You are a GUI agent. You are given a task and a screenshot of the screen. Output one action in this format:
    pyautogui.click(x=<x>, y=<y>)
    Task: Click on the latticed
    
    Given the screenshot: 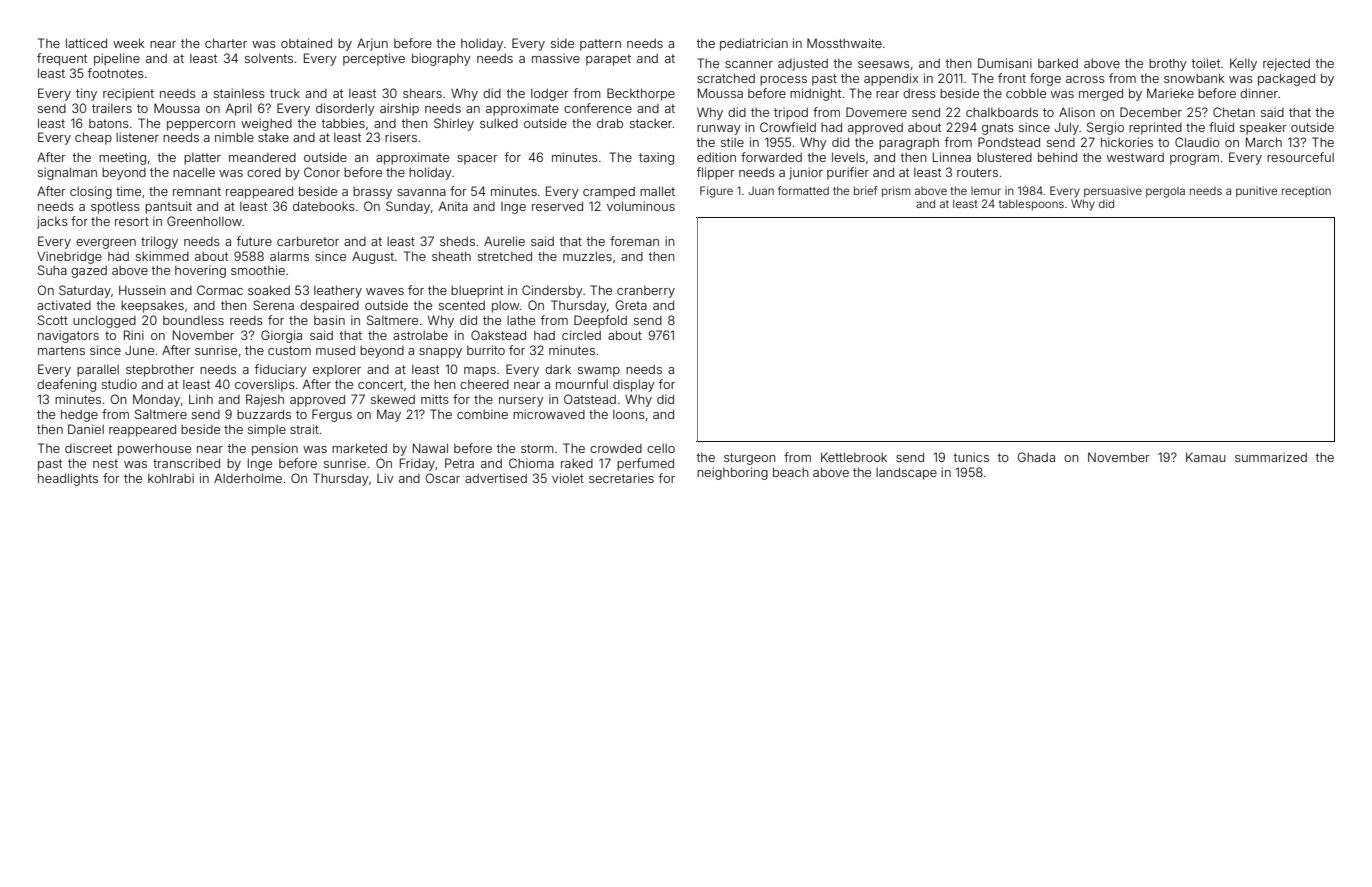 What is the action you would take?
    pyautogui.click(x=86, y=43)
